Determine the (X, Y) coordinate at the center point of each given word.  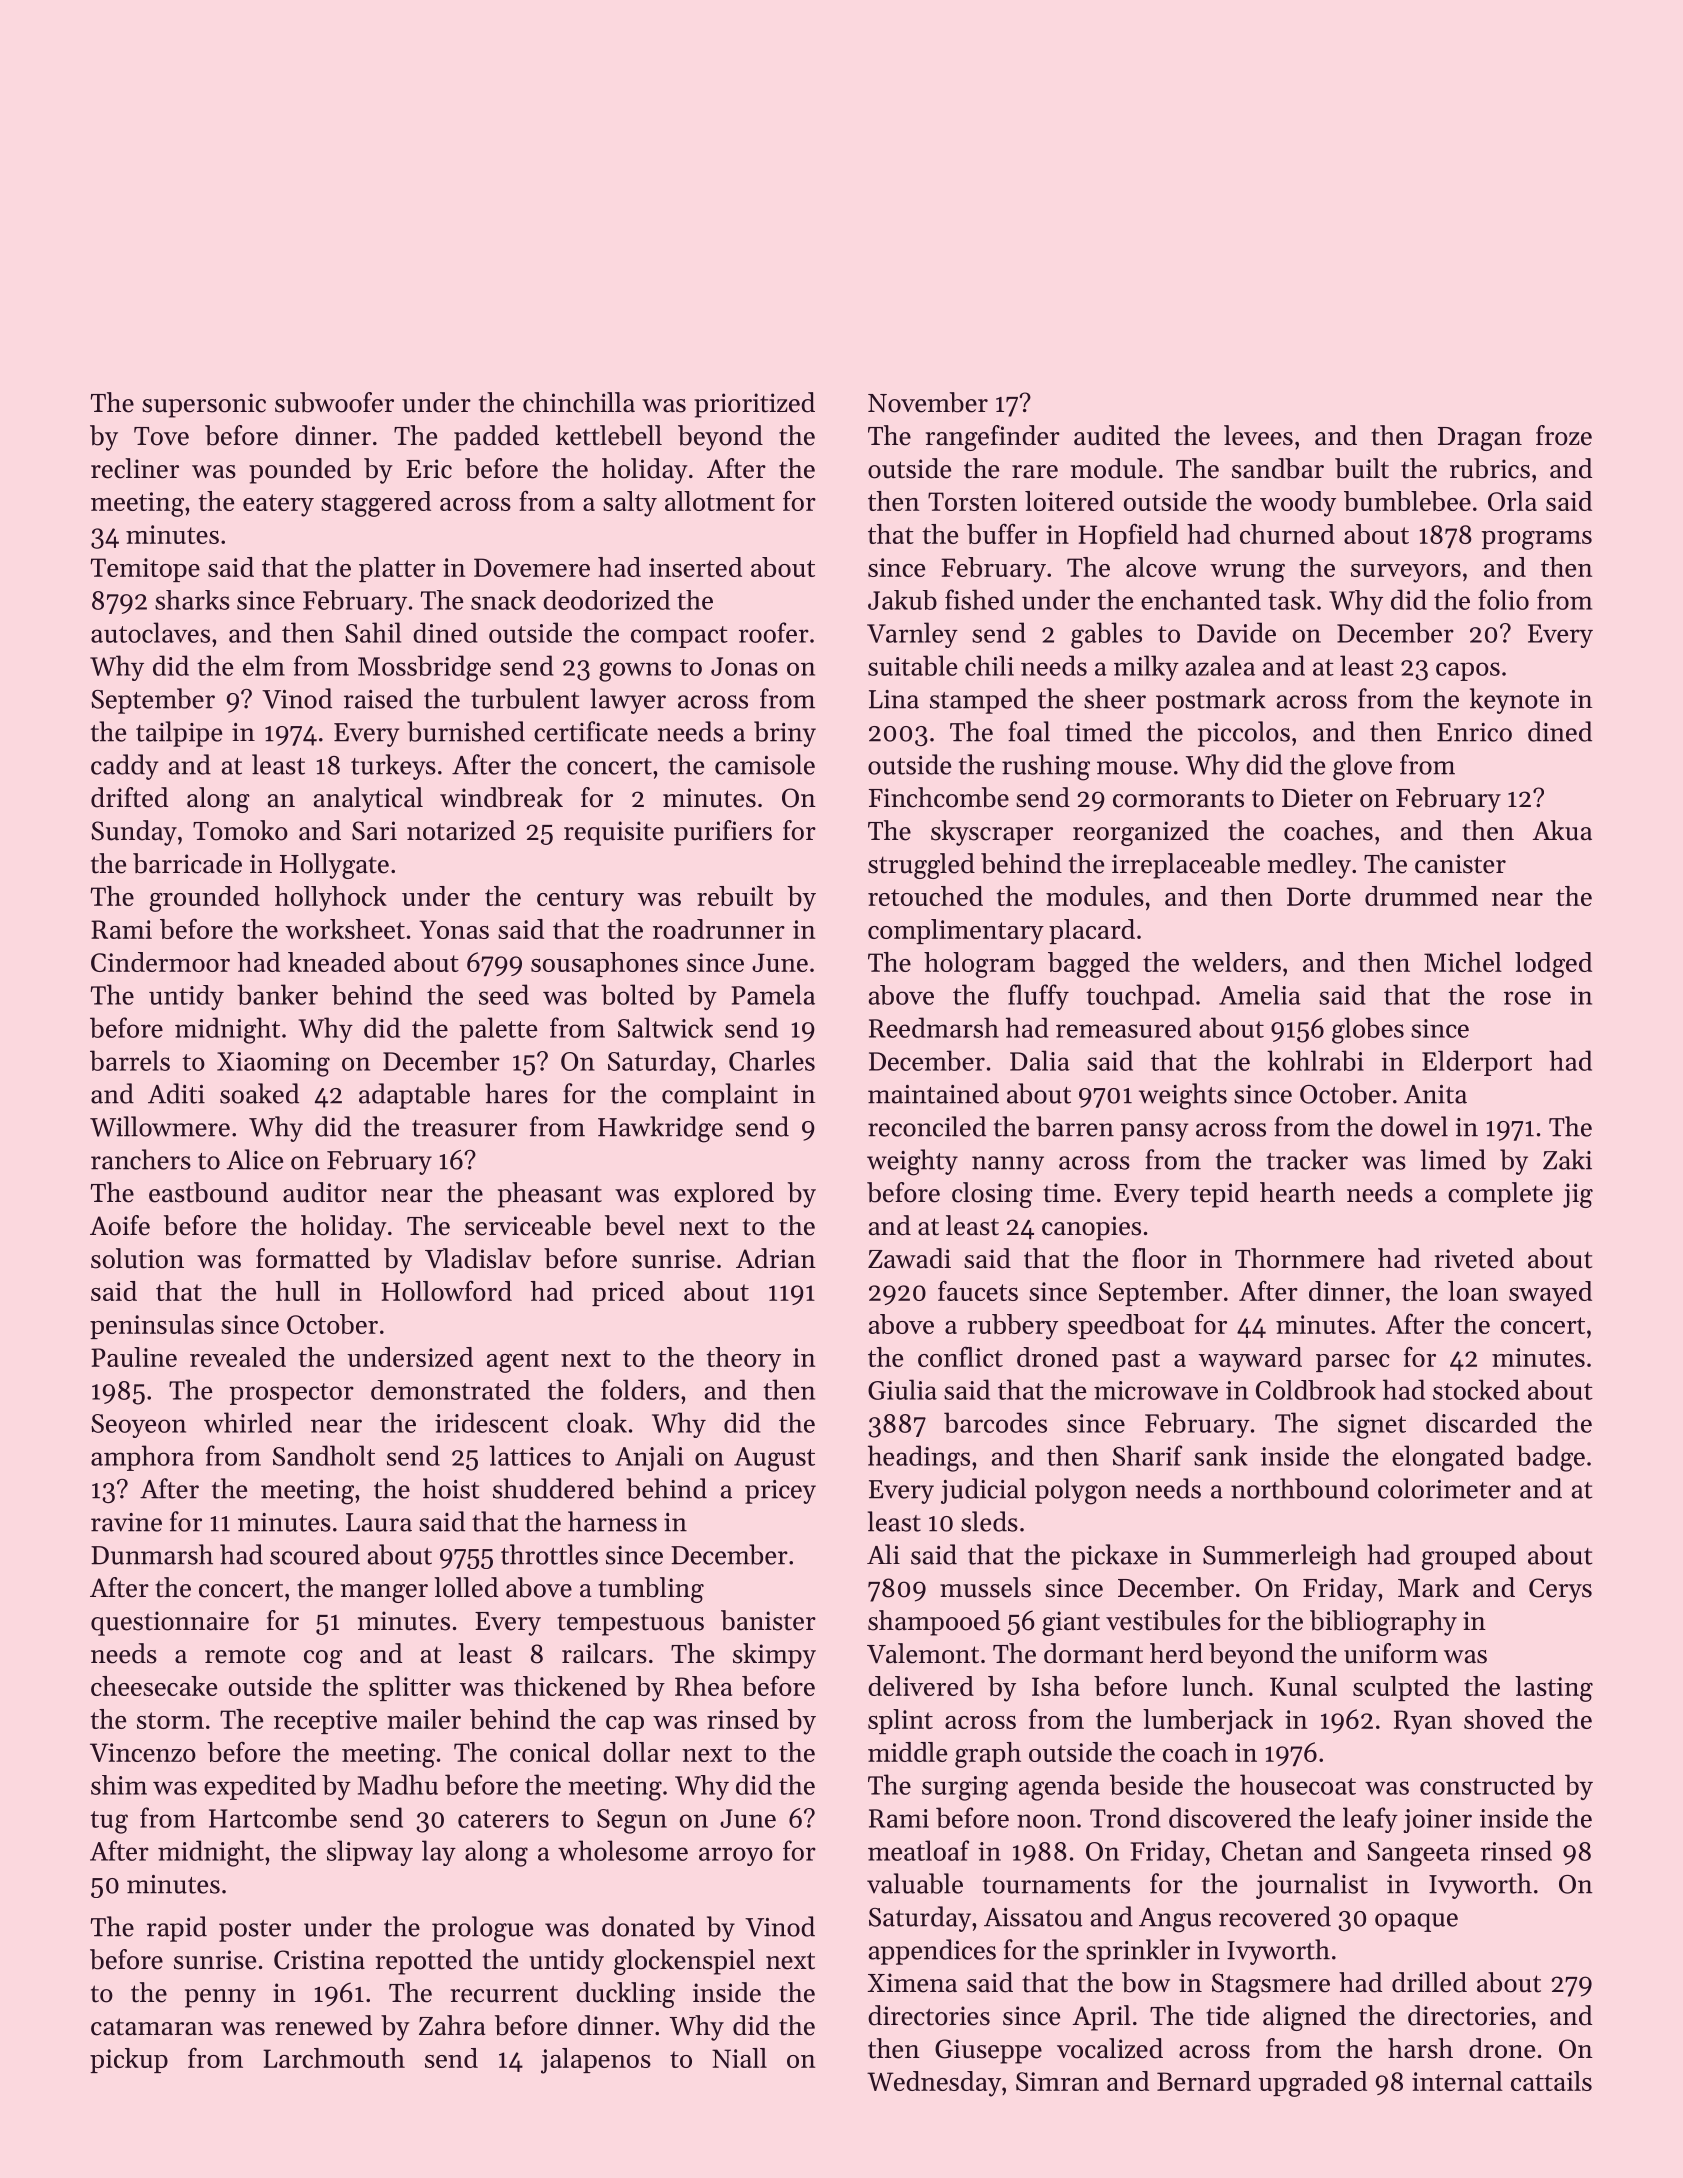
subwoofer (334, 402)
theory (744, 1360)
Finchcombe (939, 797)
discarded (1481, 1422)
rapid (177, 1929)
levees (1258, 435)
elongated (1448, 1458)
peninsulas (152, 1326)
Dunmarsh (152, 1554)
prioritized (754, 405)
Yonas (454, 929)
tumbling (651, 1590)
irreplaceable (1186, 866)
